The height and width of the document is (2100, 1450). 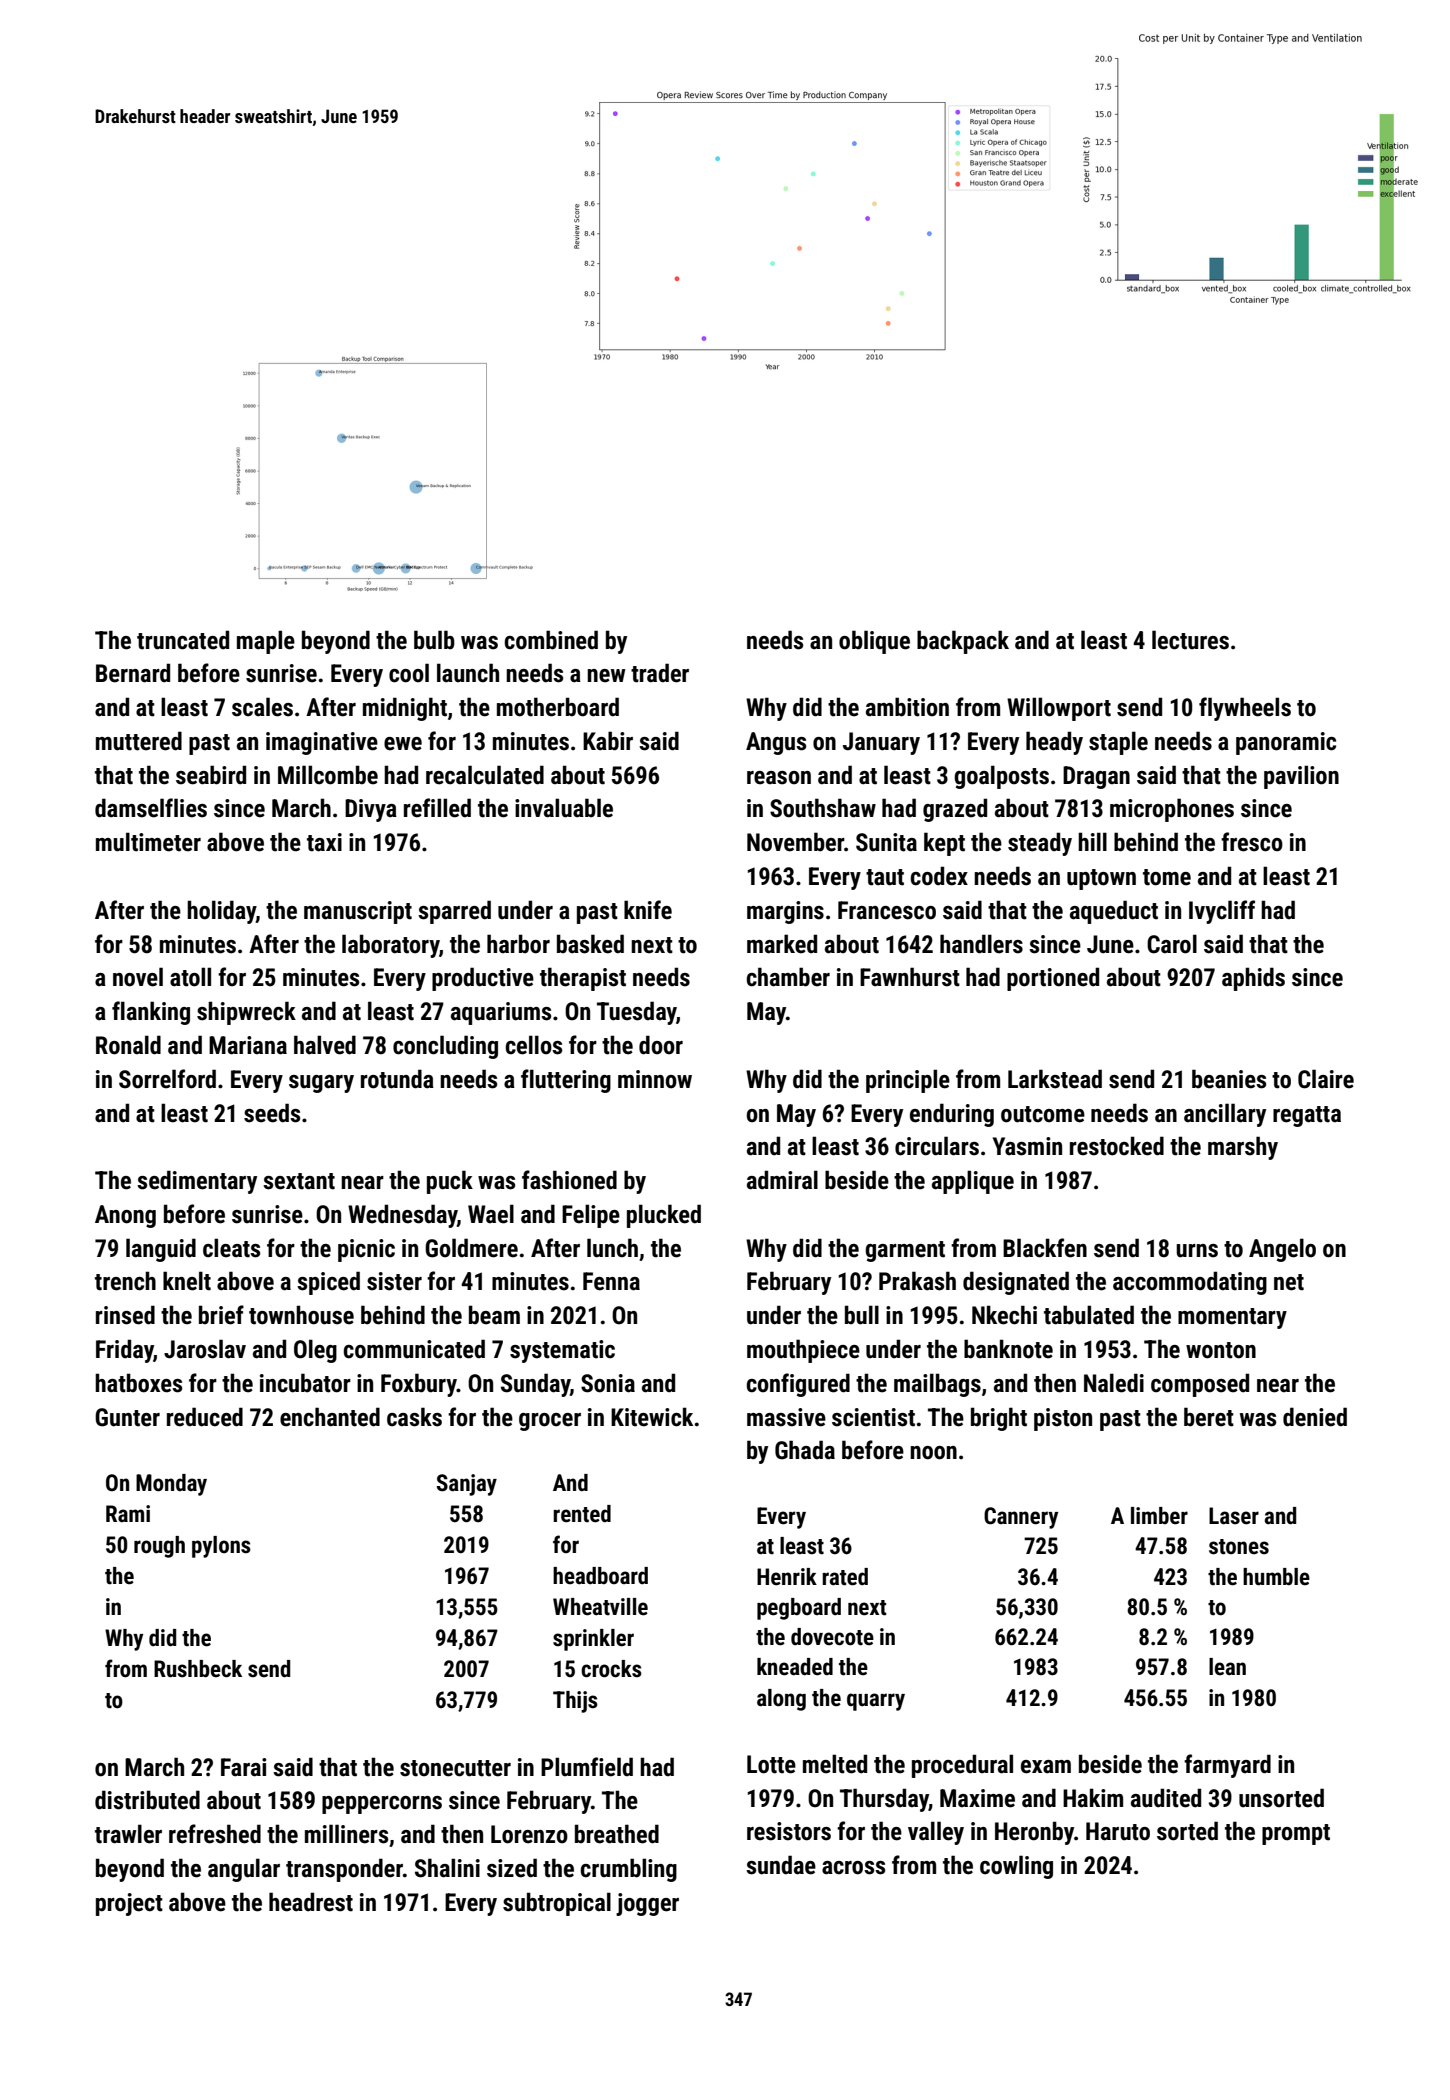 I want to click on plucked, so click(x=664, y=1216).
